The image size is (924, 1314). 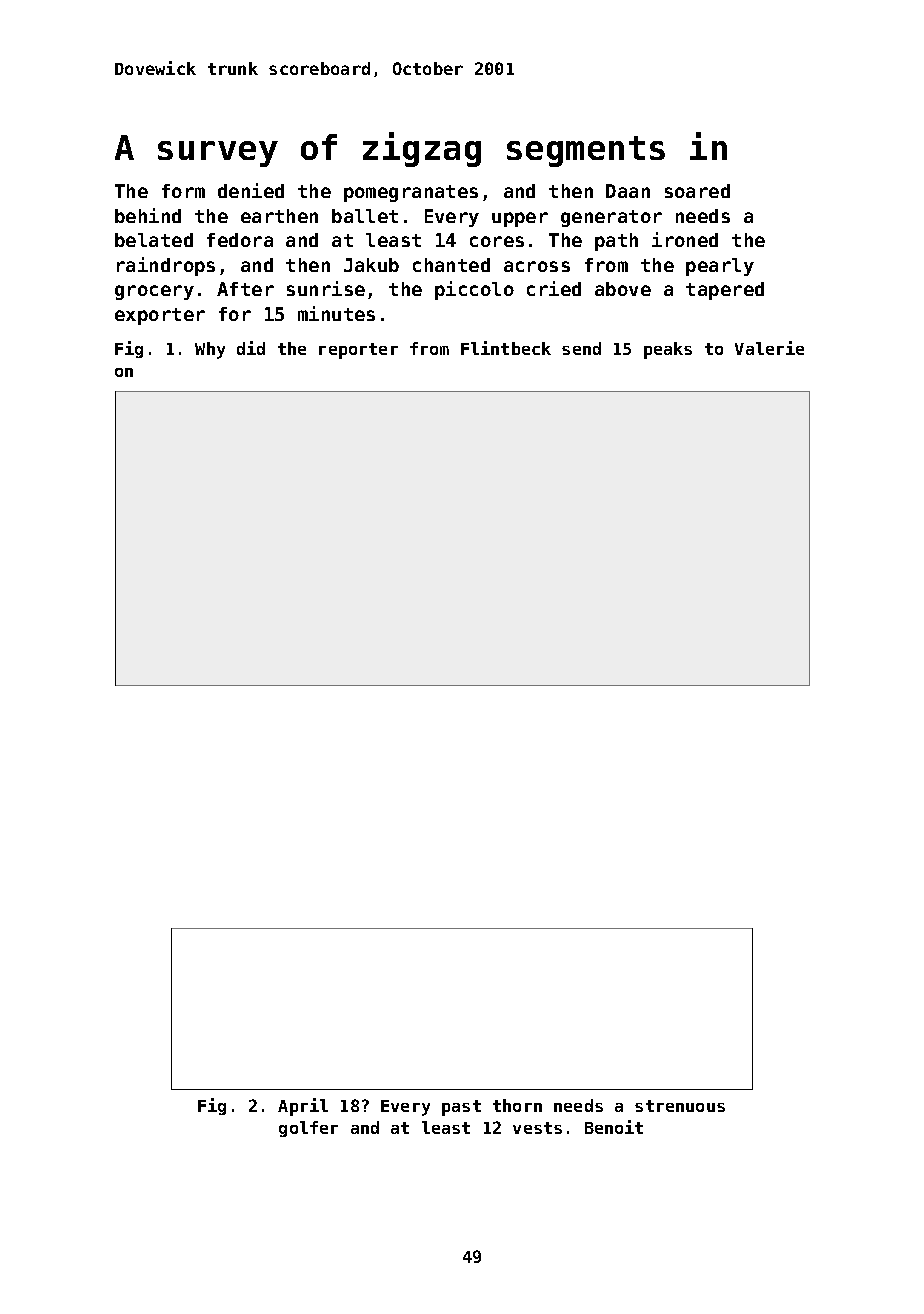 What do you see at coordinates (358, 351) in the screenshot?
I see `reporter` at bounding box center [358, 351].
